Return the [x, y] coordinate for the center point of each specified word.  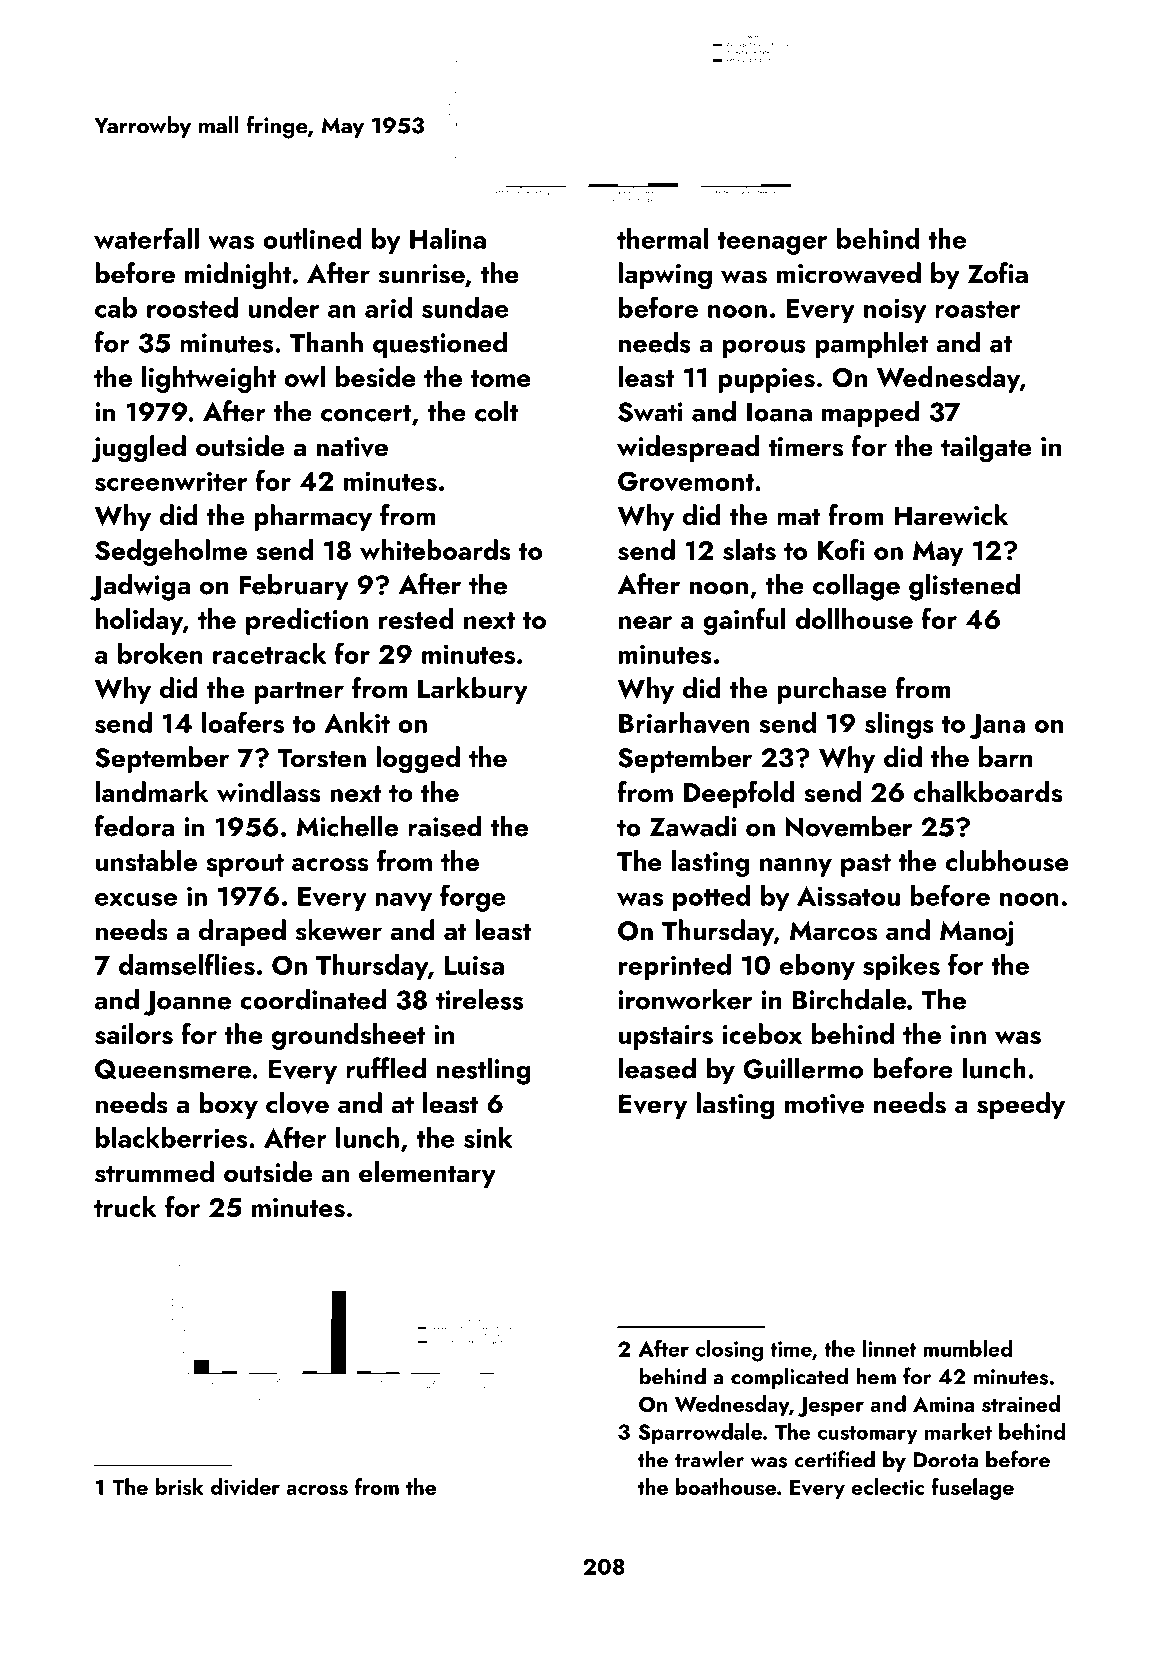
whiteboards [435, 549]
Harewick [951, 515]
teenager [772, 243]
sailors [134, 1033]
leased [657, 1068]
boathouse [726, 1486]
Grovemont [686, 481]
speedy [1021, 1105]
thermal [662, 238]
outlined [312, 238]
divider [245, 1487]
